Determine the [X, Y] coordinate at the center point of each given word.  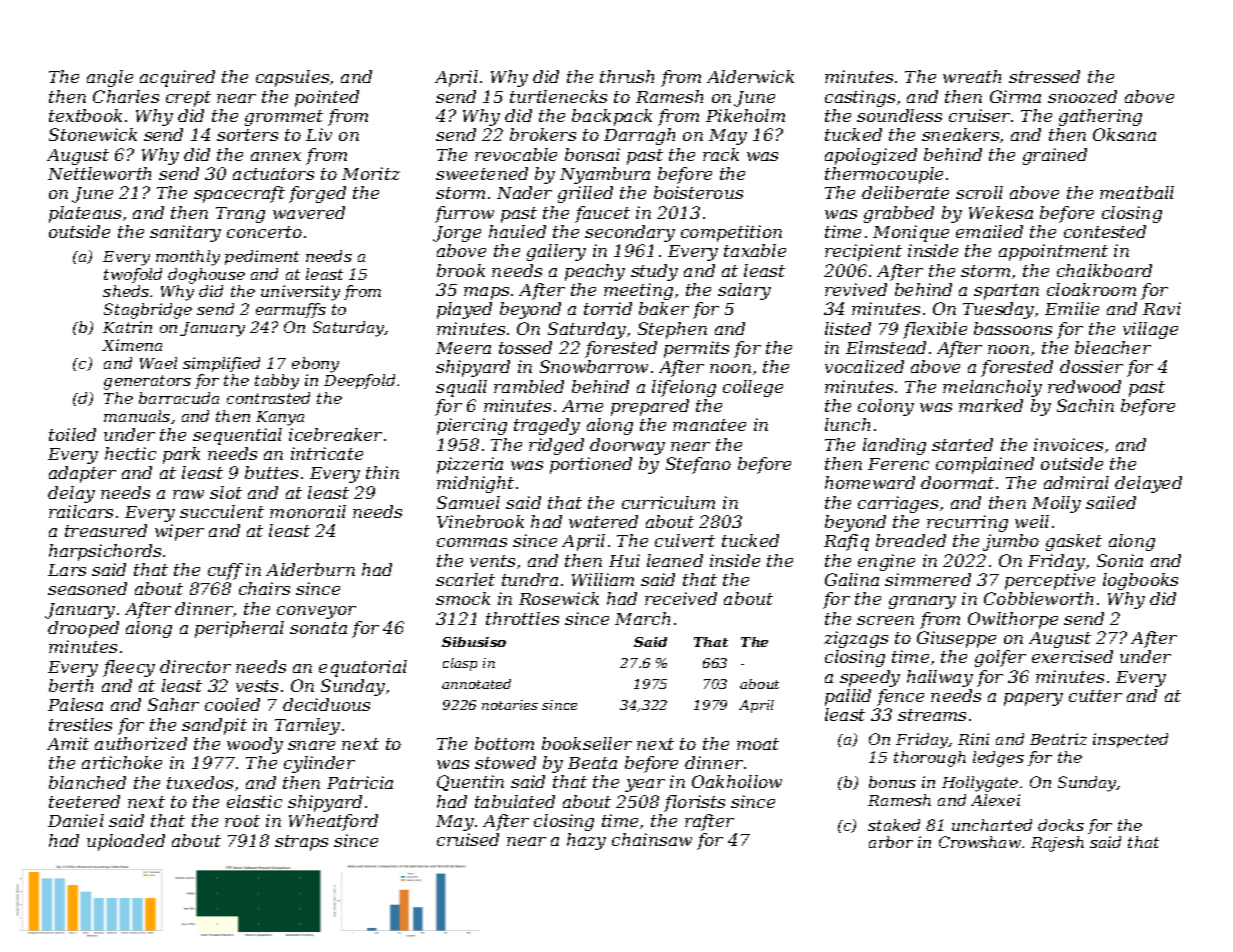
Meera [463, 348]
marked [991, 405]
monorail [308, 511]
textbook [85, 115]
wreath [972, 76]
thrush [627, 76]
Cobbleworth [1038, 598]
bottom [504, 743]
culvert [685, 540]
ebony [315, 365]
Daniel [76, 820]
